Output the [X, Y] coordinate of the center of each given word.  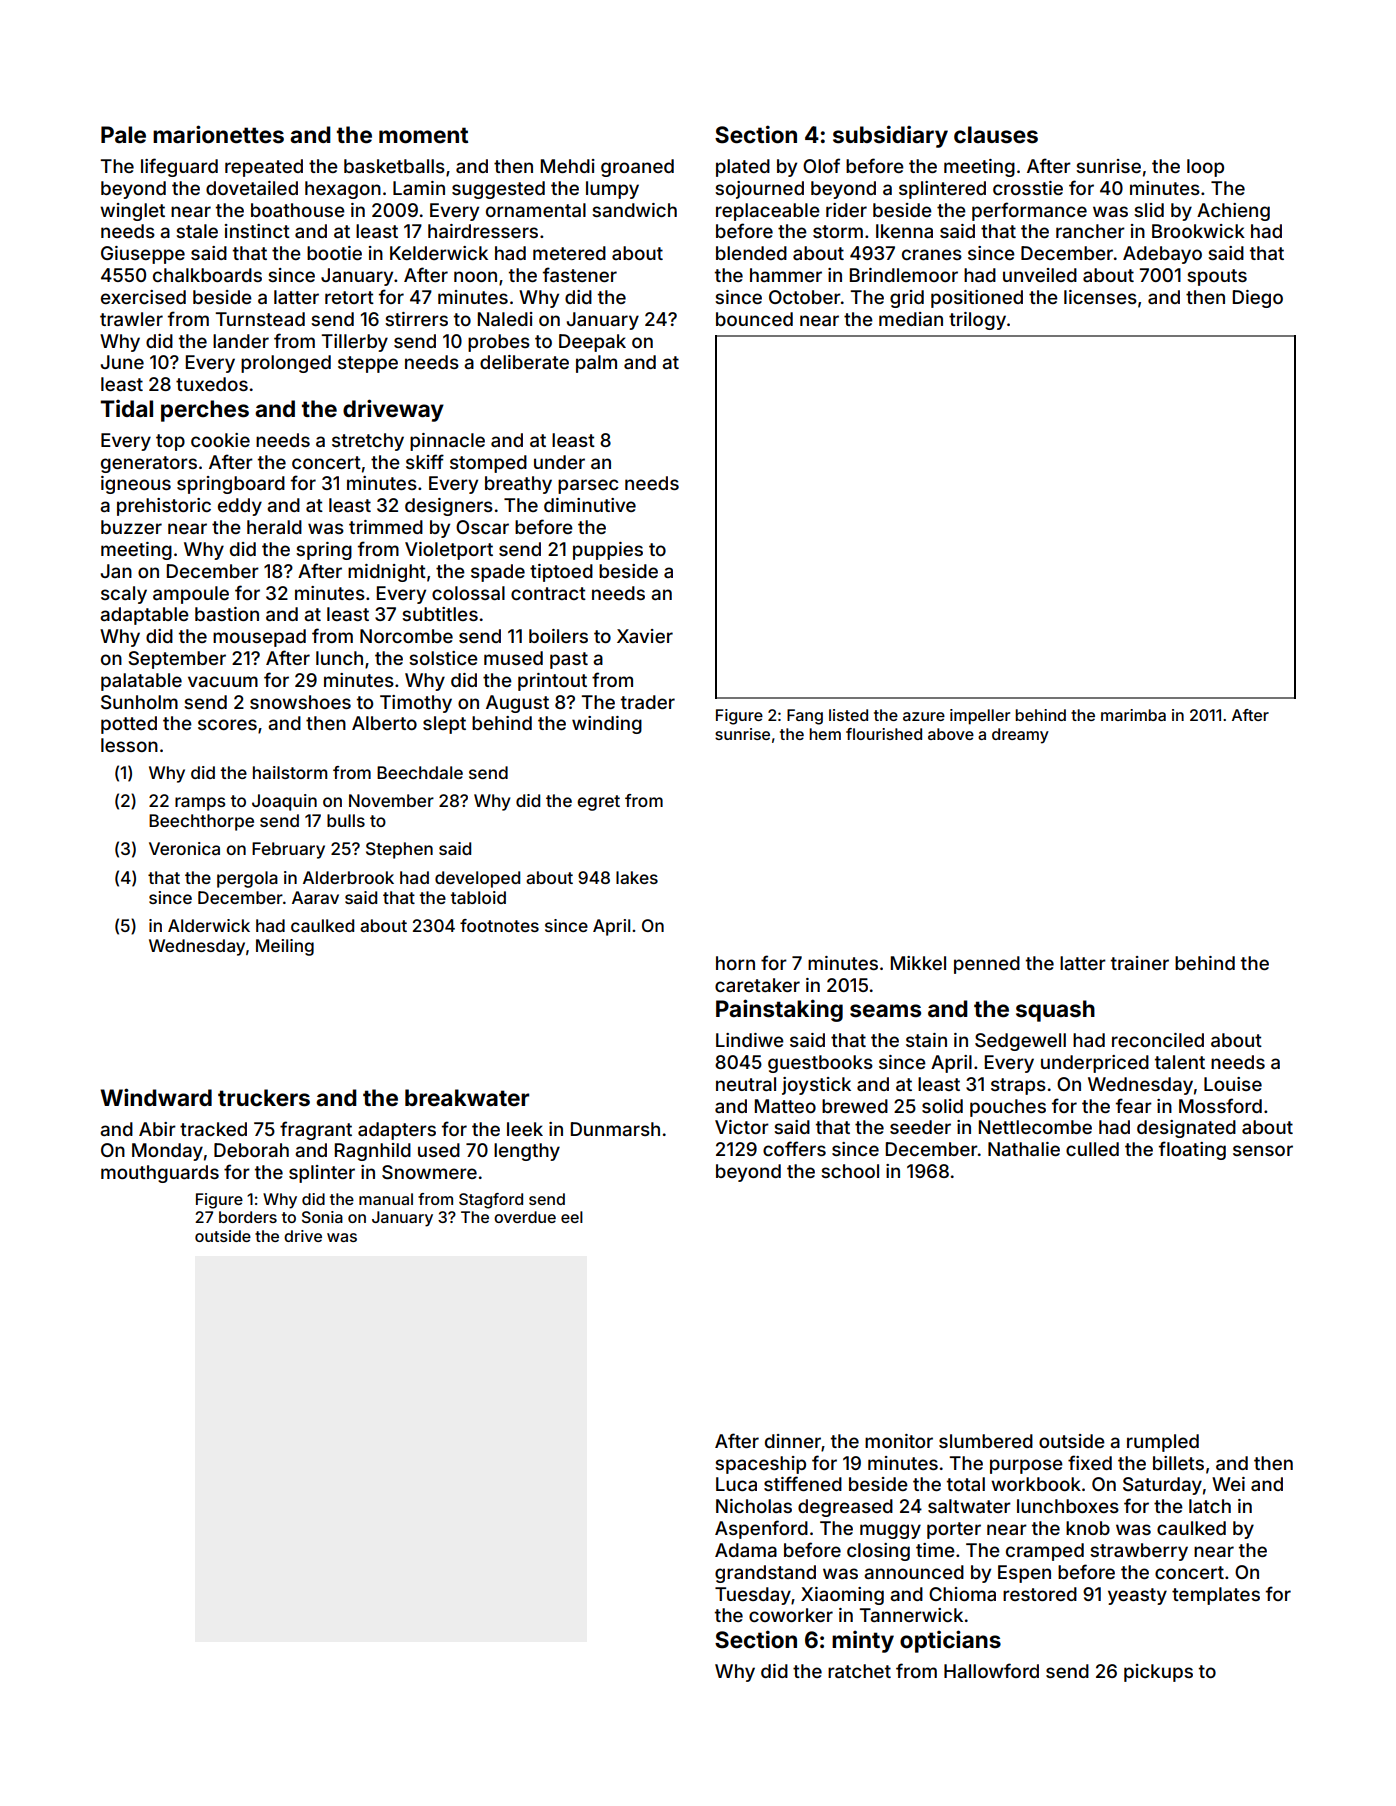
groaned [637, 168]
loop [1205, 168]
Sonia [322, 1217]
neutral [746, 1084]
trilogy [977, 321]
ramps [200, 804]
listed [848, 715]
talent [1180, 1062]
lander [241, 341]
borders [248, 1217]
